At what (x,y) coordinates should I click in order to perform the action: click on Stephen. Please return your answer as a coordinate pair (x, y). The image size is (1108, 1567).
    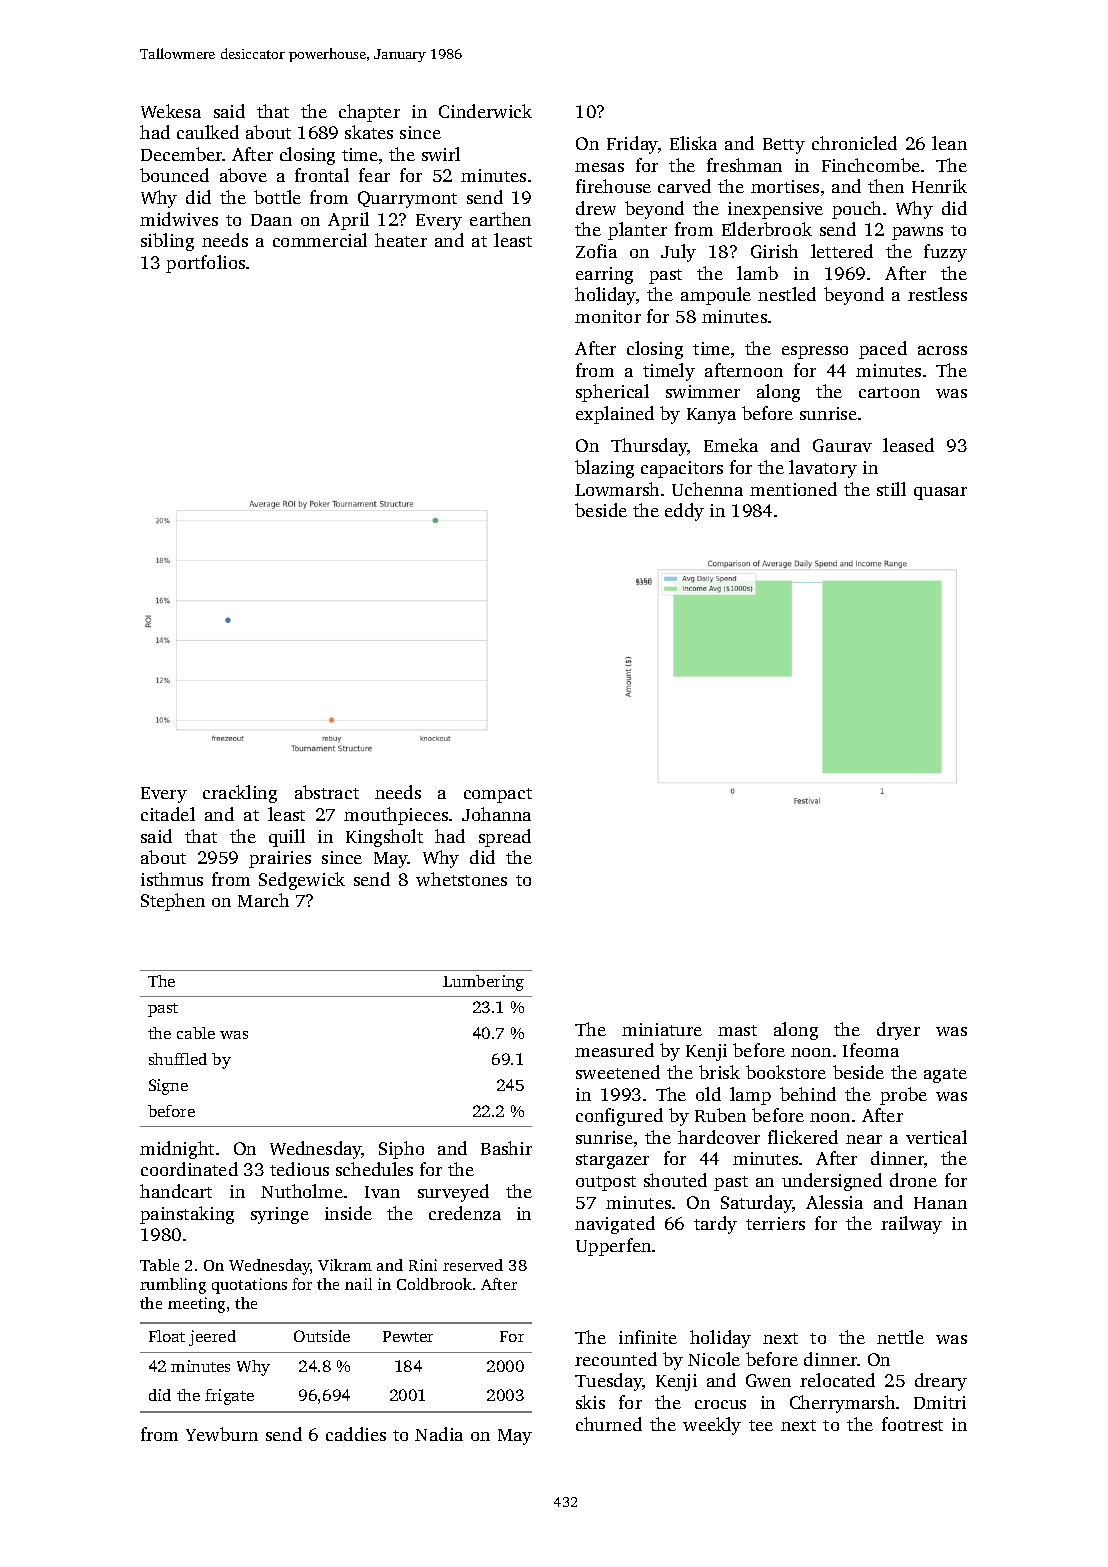
    Looking at the image, I should click on (173, 902).
